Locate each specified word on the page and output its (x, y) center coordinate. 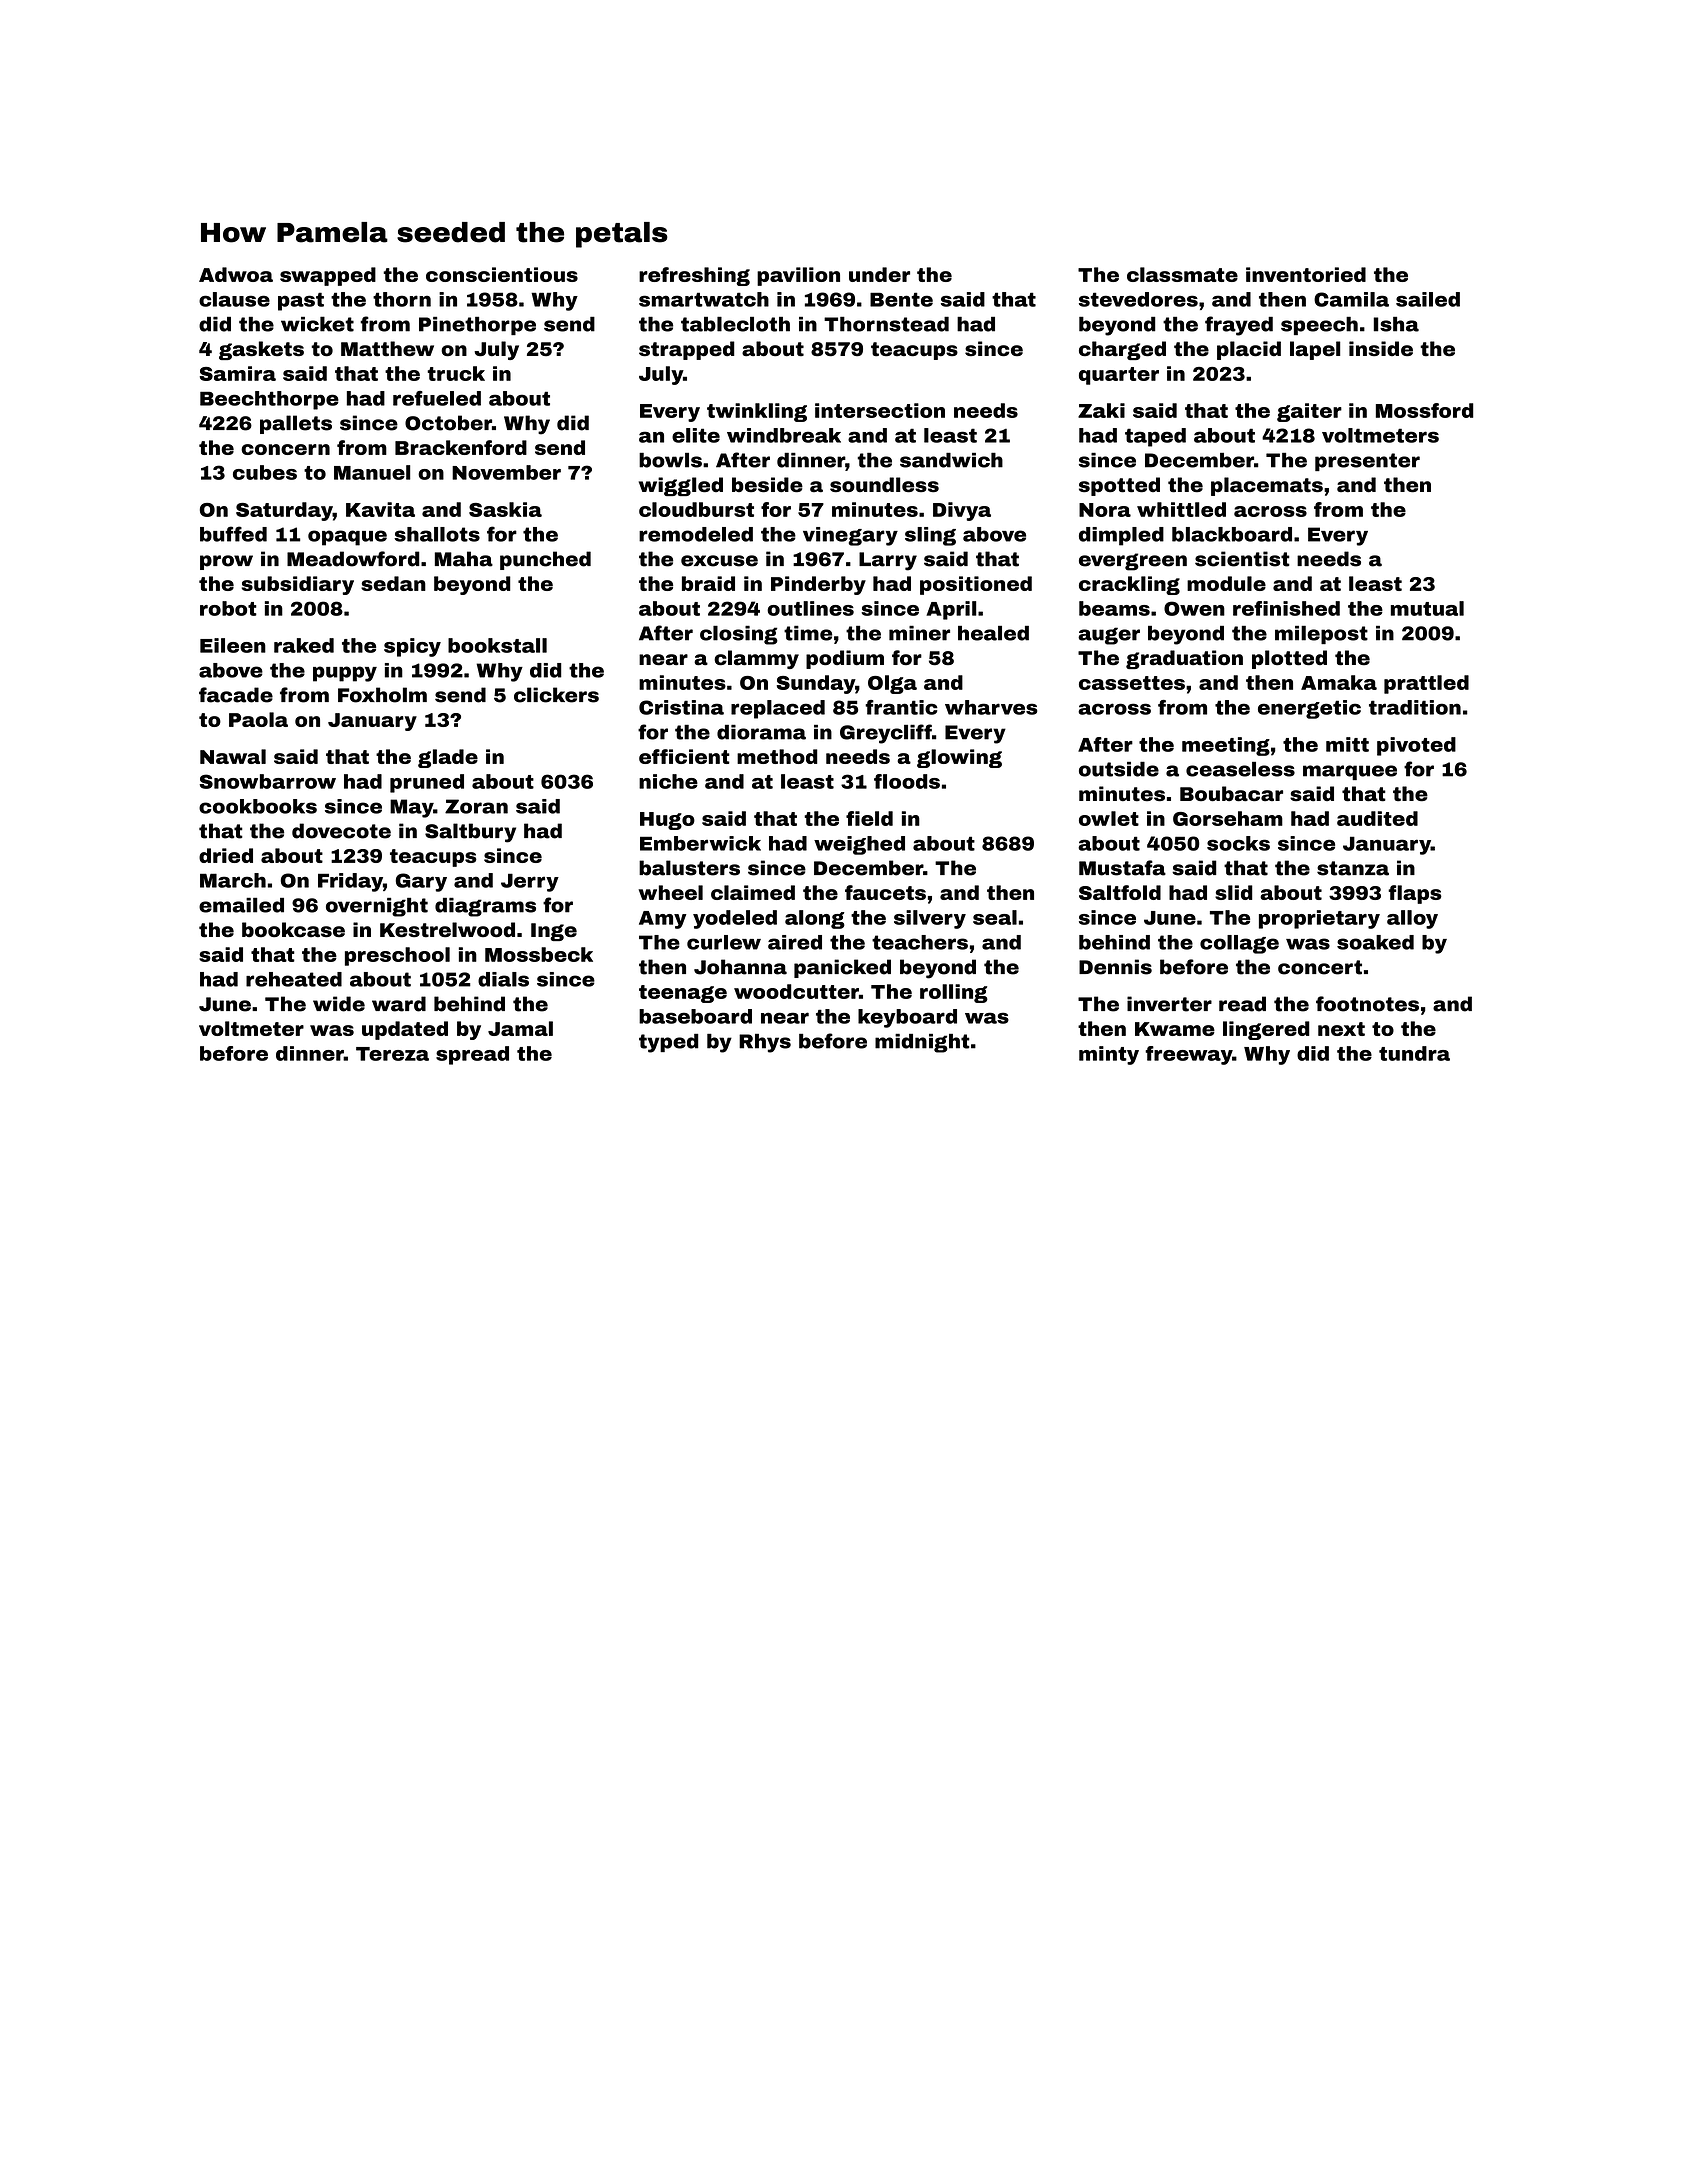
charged (1122, 350)
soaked (1375, 942)
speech (1319, 326)
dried (226, 855)
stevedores (1138, 299)
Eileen (233, 645)
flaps (1415, 894)
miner (919, 633)
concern (285, 449)
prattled (1426, 684)
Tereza (392, 1054)
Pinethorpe (477, 326)
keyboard (907, 1018)
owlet (1109, 818)
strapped (687, 350)
